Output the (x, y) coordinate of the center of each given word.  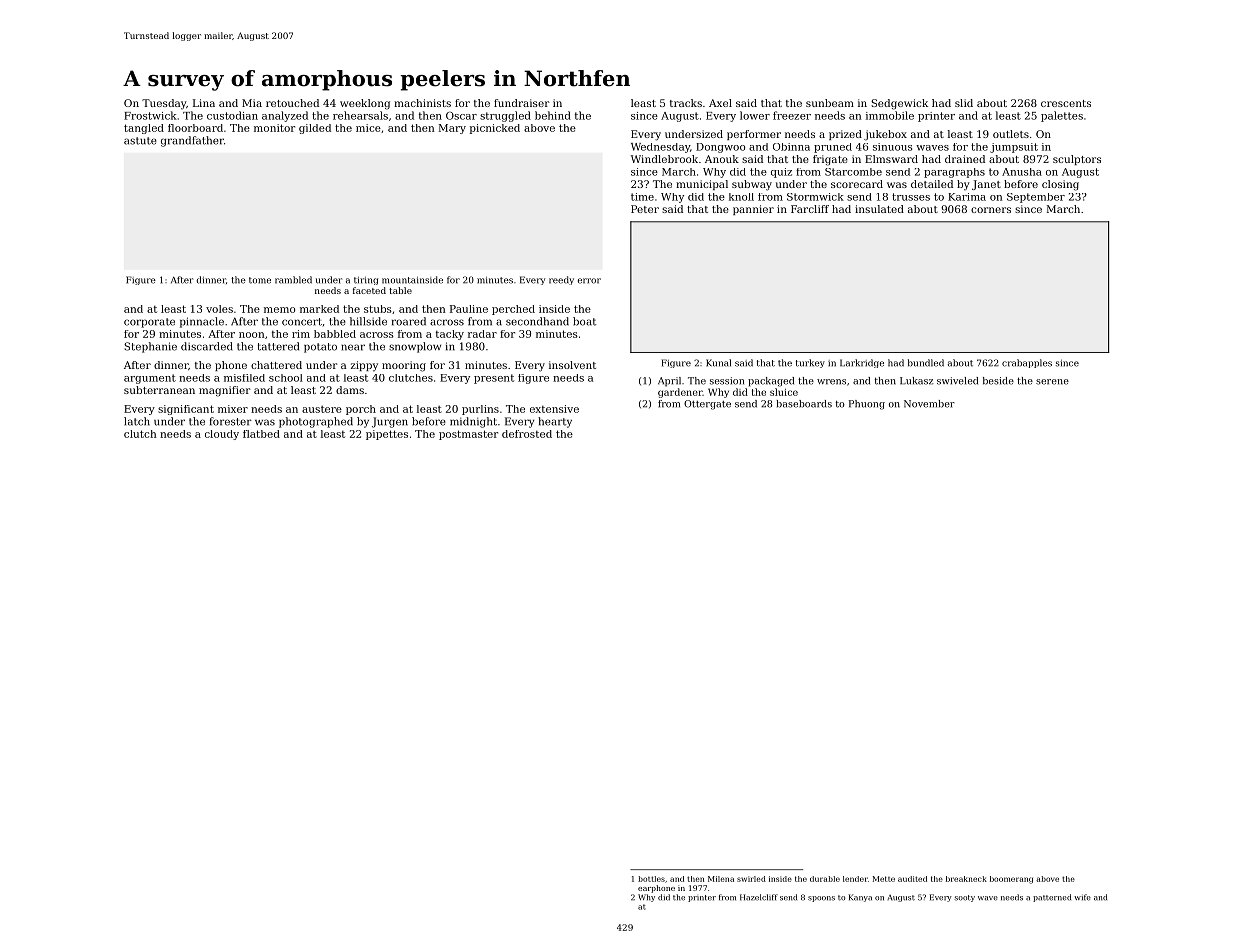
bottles (651, 879)
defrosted (527, 434)
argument (150, 379)
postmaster (468, 435)
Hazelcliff (759, 897)
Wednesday (660, 148)
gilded (315, 129)
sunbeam (830, 103)
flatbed (261, 434)
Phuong (867, 405)
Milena (721, 879)
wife (1082, 897)
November (929, 404)
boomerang (1011, 880)
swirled (751, 879)
